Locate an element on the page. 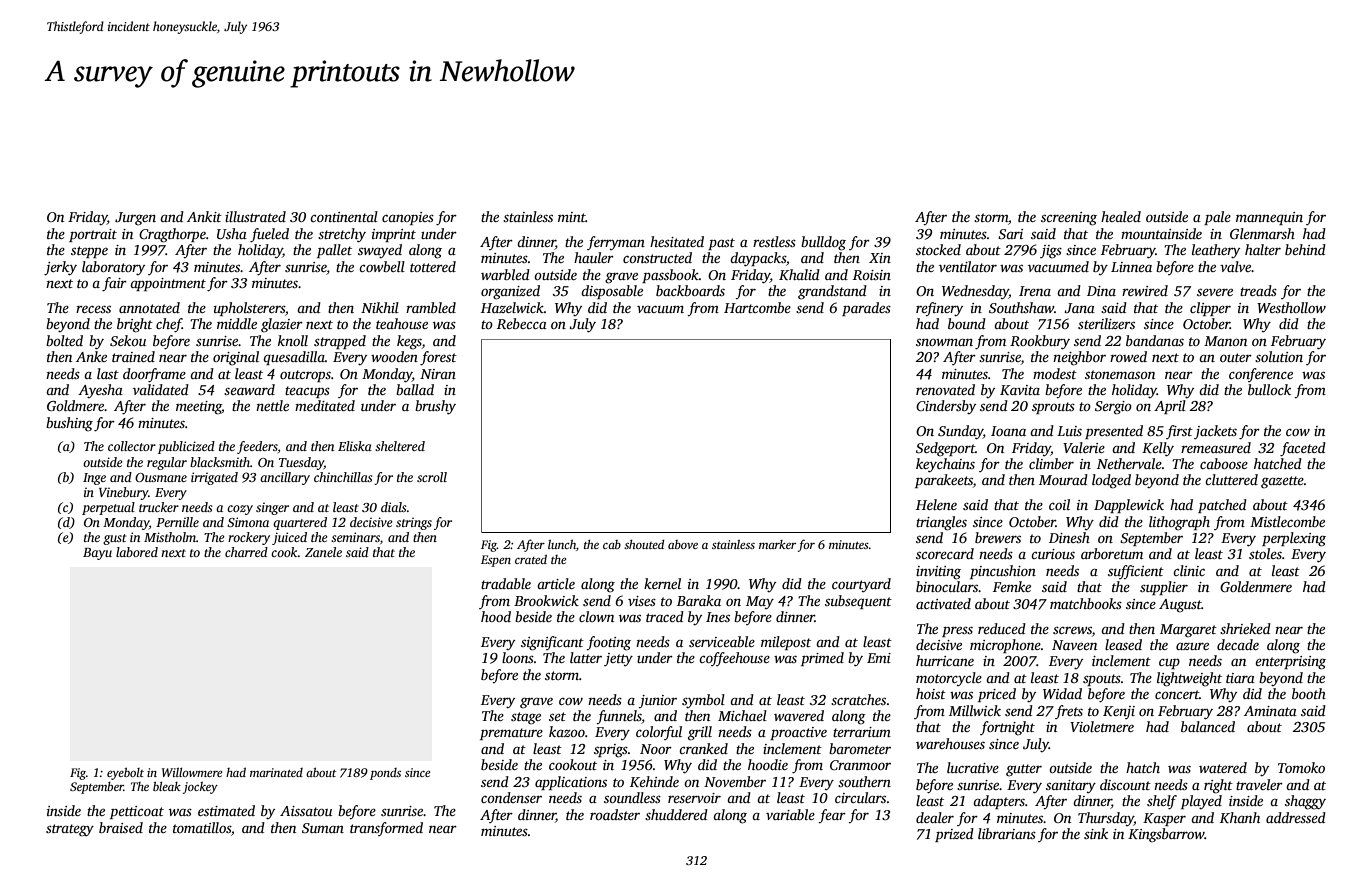  Baraka is located at coordinates (699, 600).
